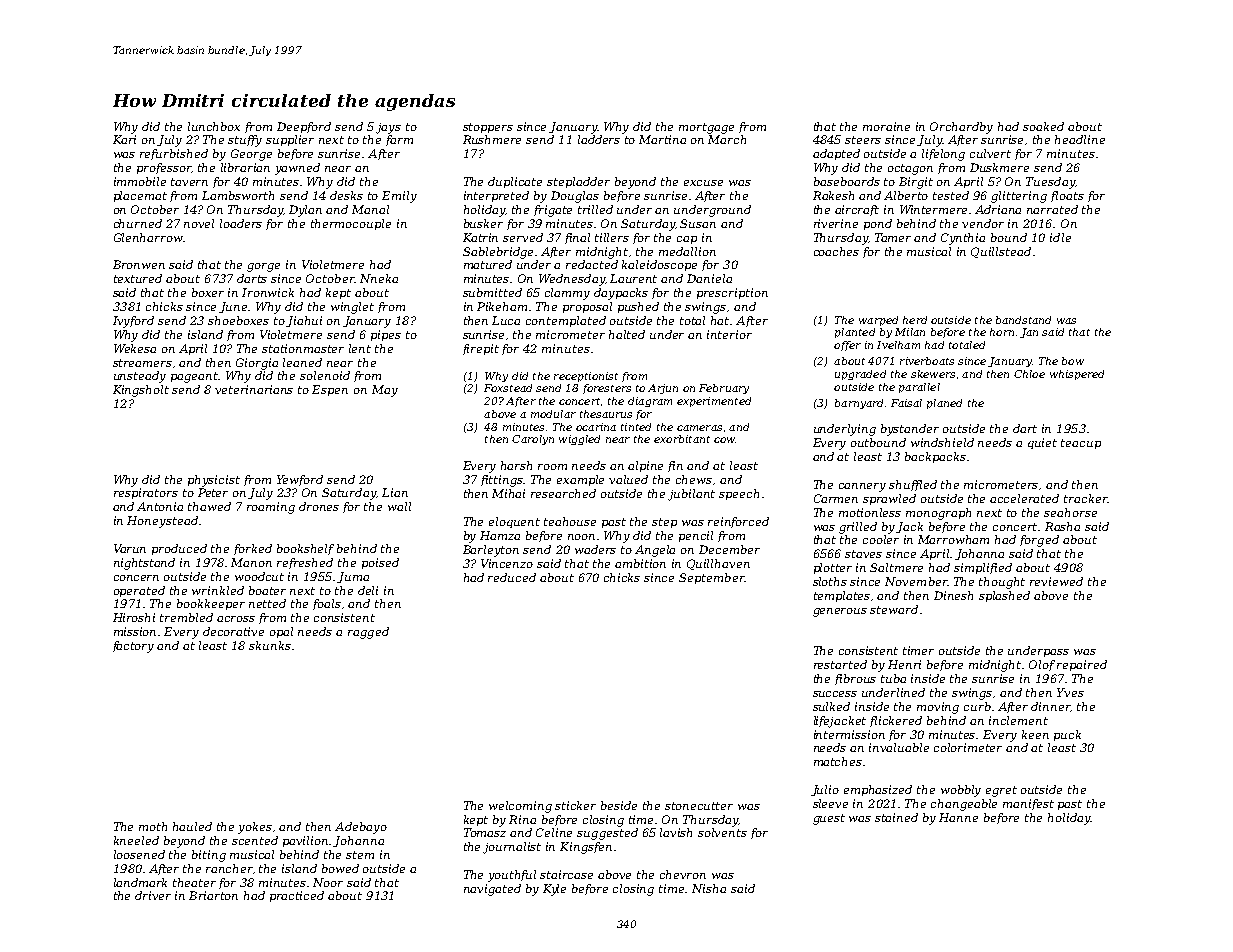 This screenshot has width=1233, height=952. What do you see at coordinates (327, 604) in the screenshot?
I see `foals` at bounding box center [327, 604].
